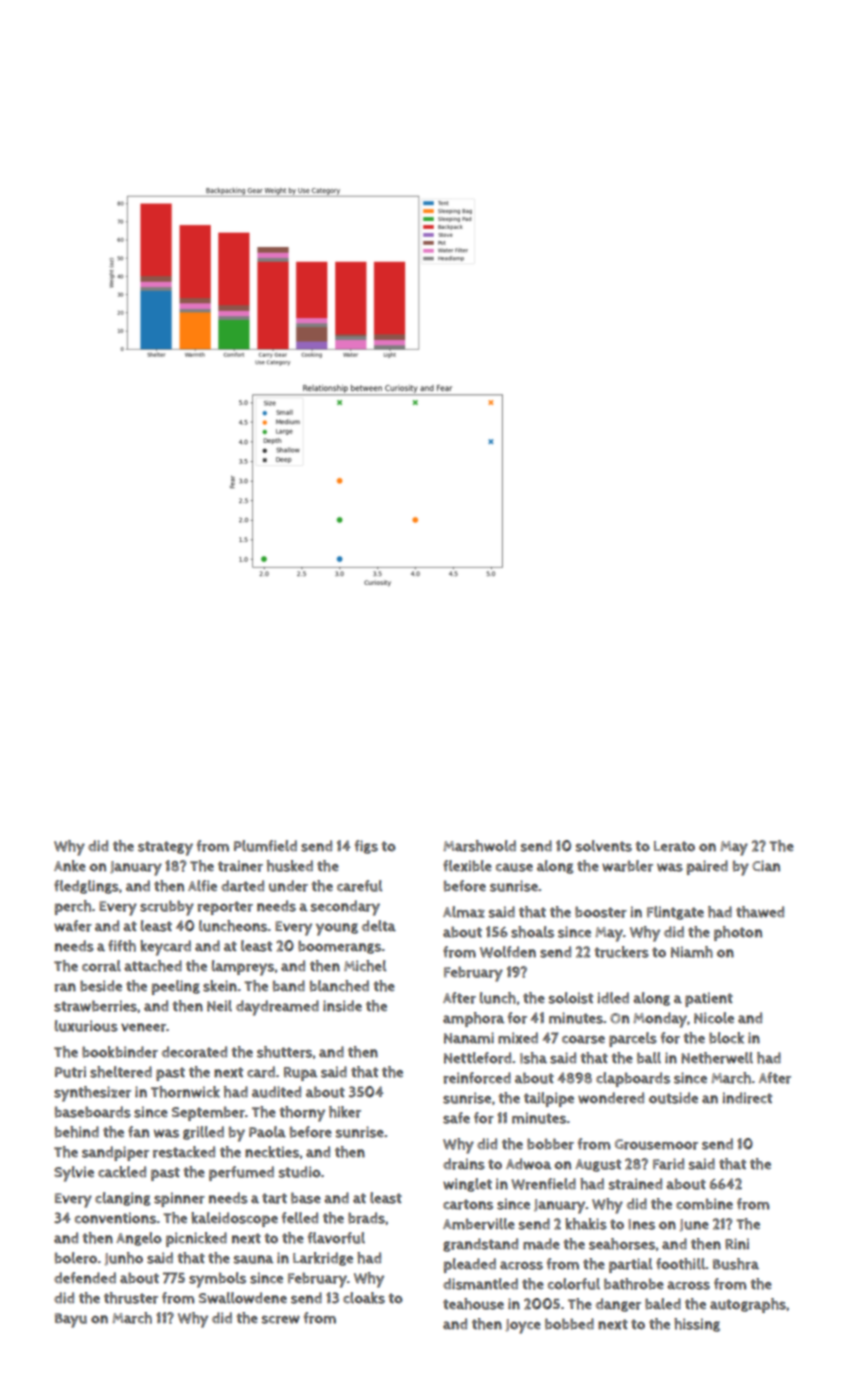 The height and width of the screenshot is (1400, 849). I want to click on scrubby, so click(167, 908).
